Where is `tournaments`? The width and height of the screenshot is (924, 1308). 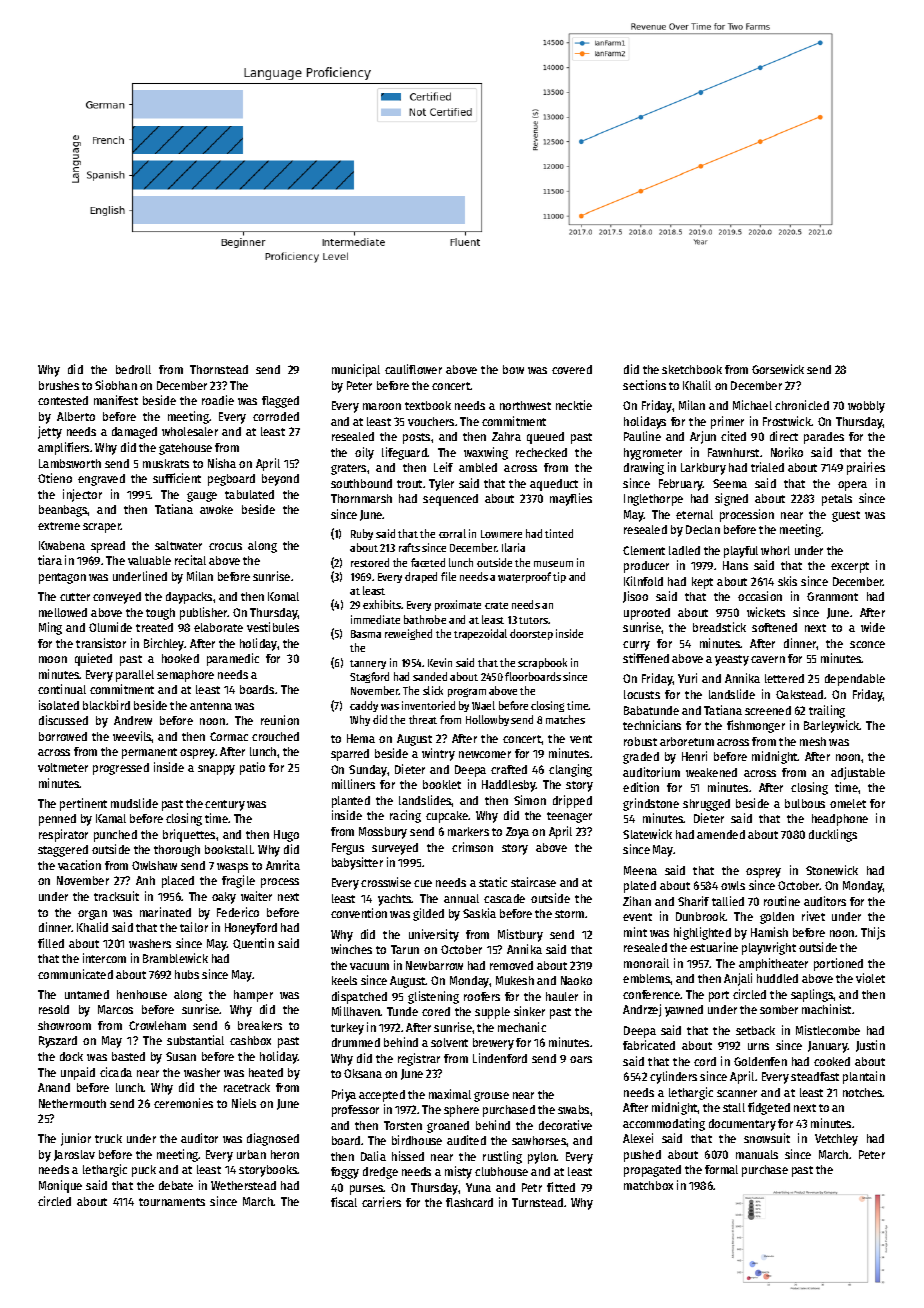 tournaments is located at coordinates (172, 1202).
